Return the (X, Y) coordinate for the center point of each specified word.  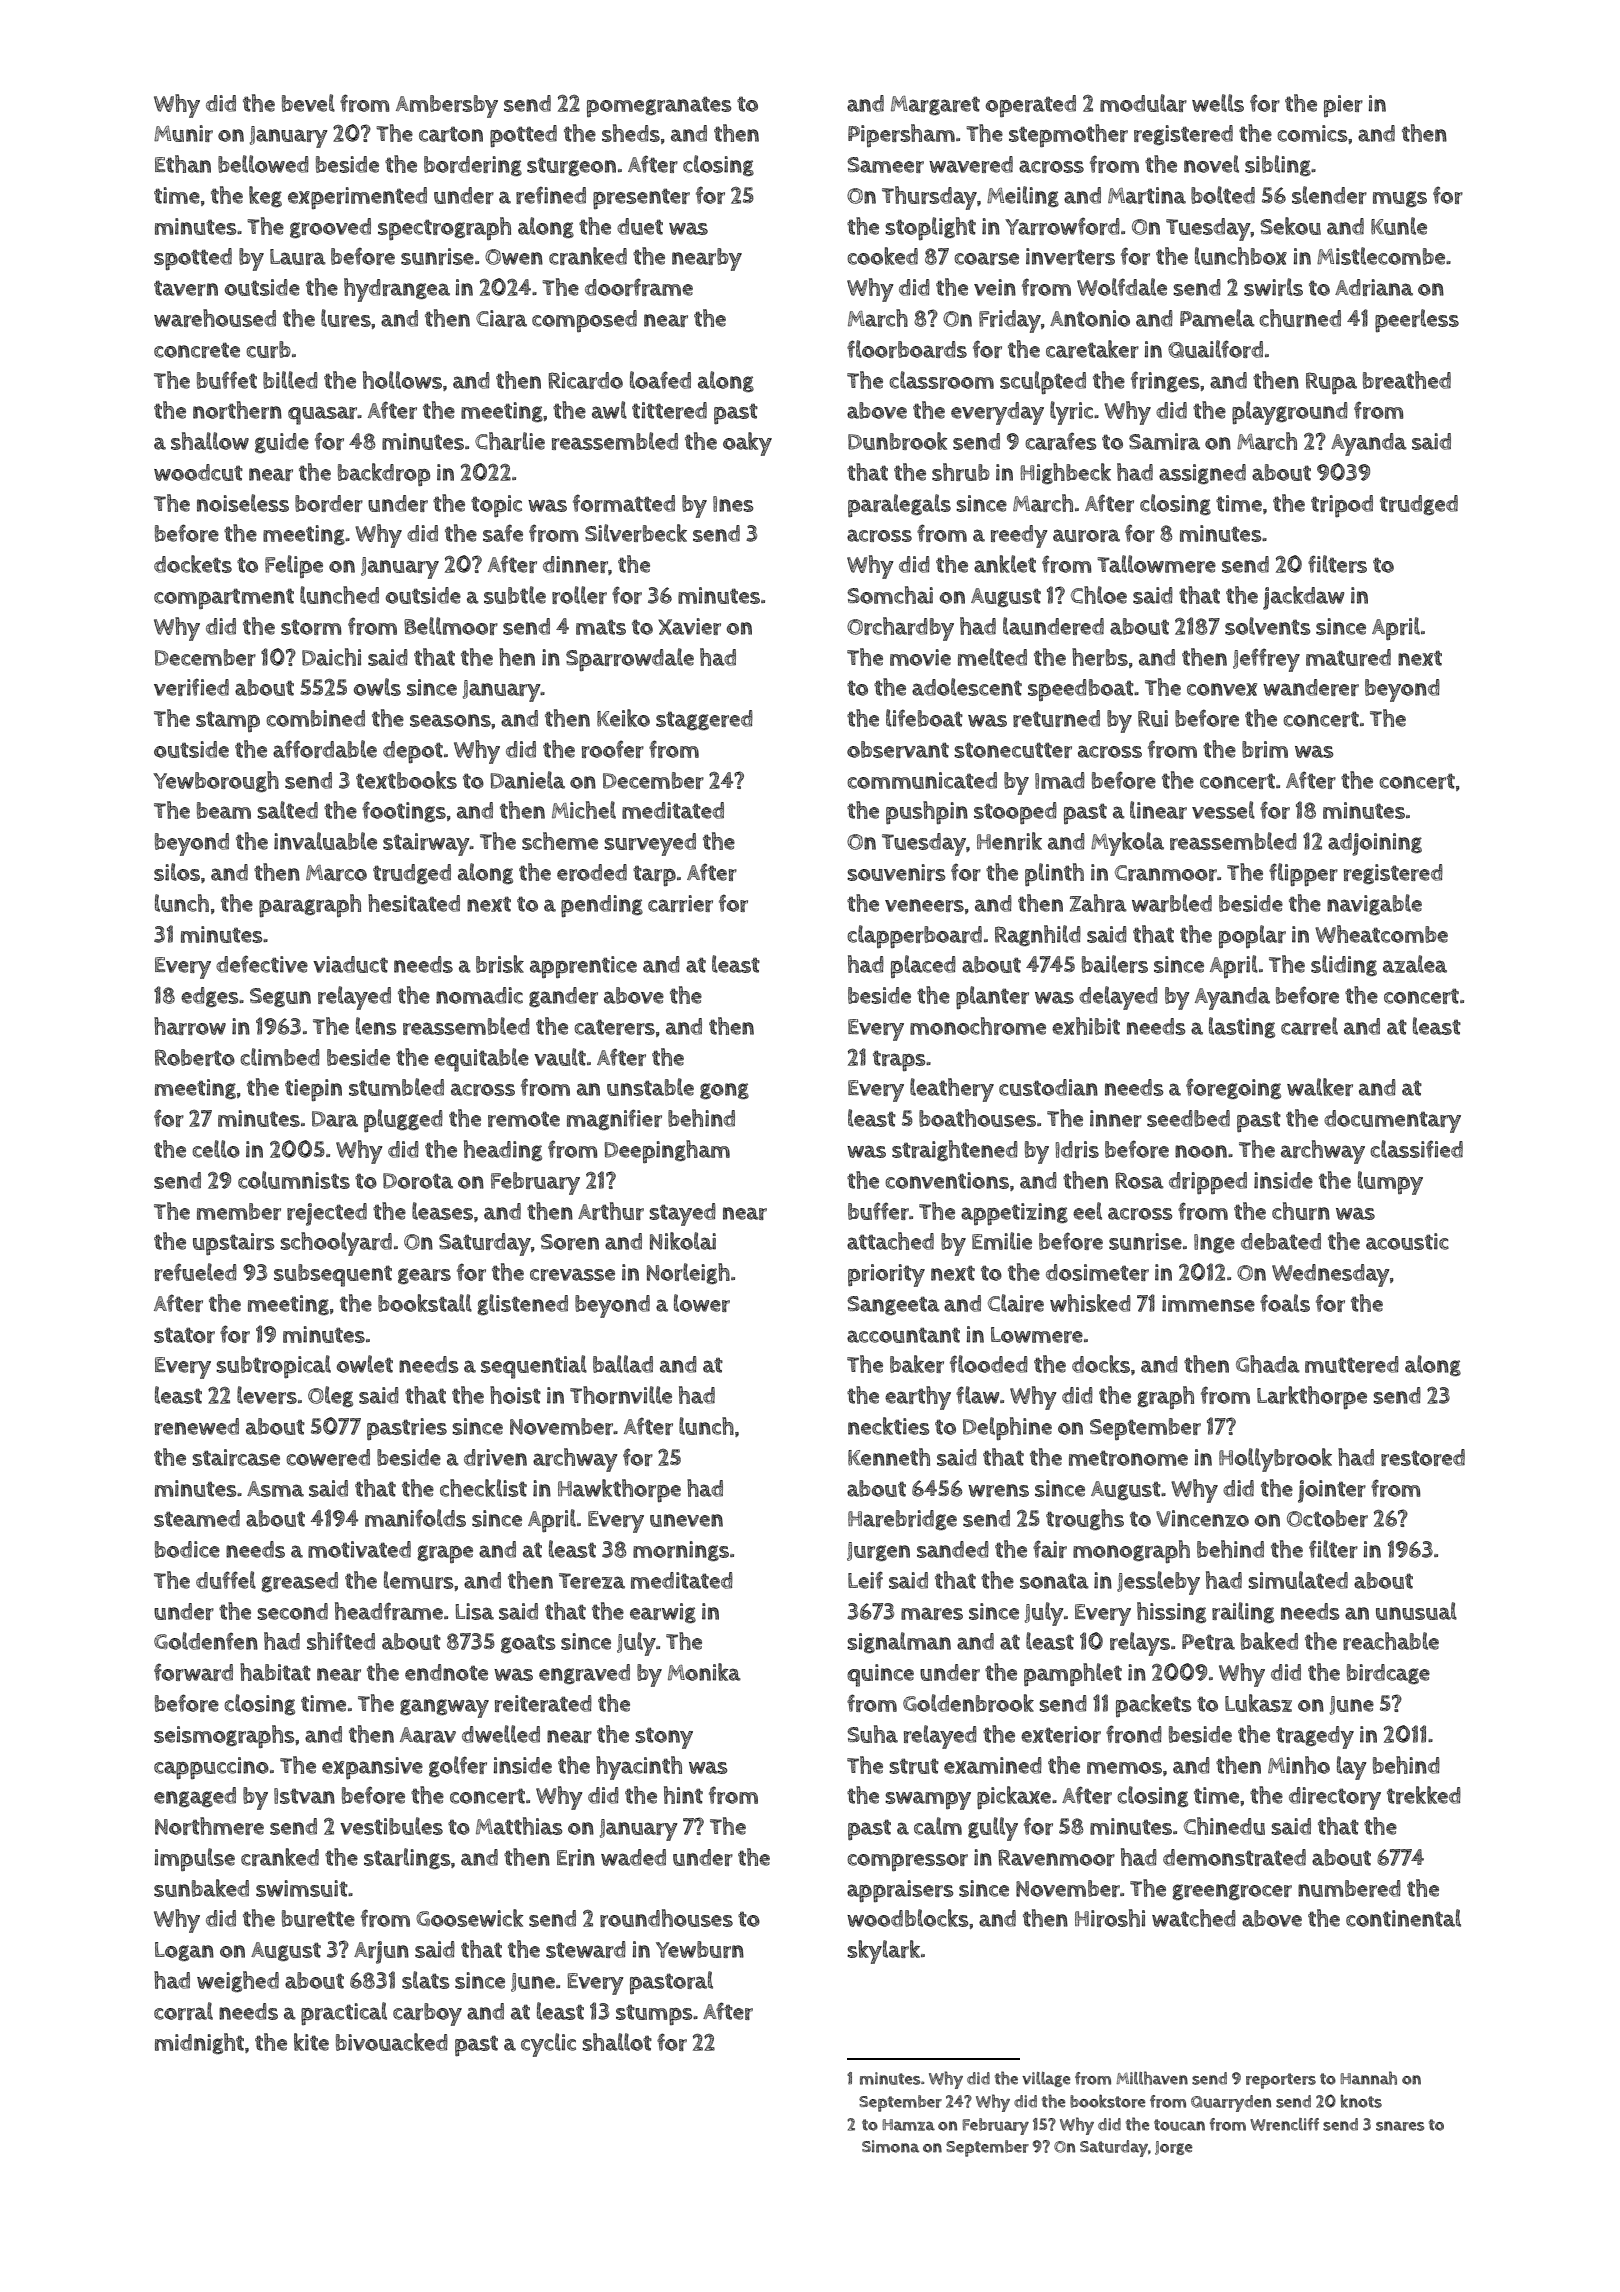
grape (445, 1554)
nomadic (479, 995)
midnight (199, 2043)
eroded (592, 872)
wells (1218, 103)
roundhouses (666, 1918)
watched (1194, 1918)
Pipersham (901, 136)
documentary (1392, 1121)
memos (1124, 1768)
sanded (953, 1549)
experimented (357, 198)
